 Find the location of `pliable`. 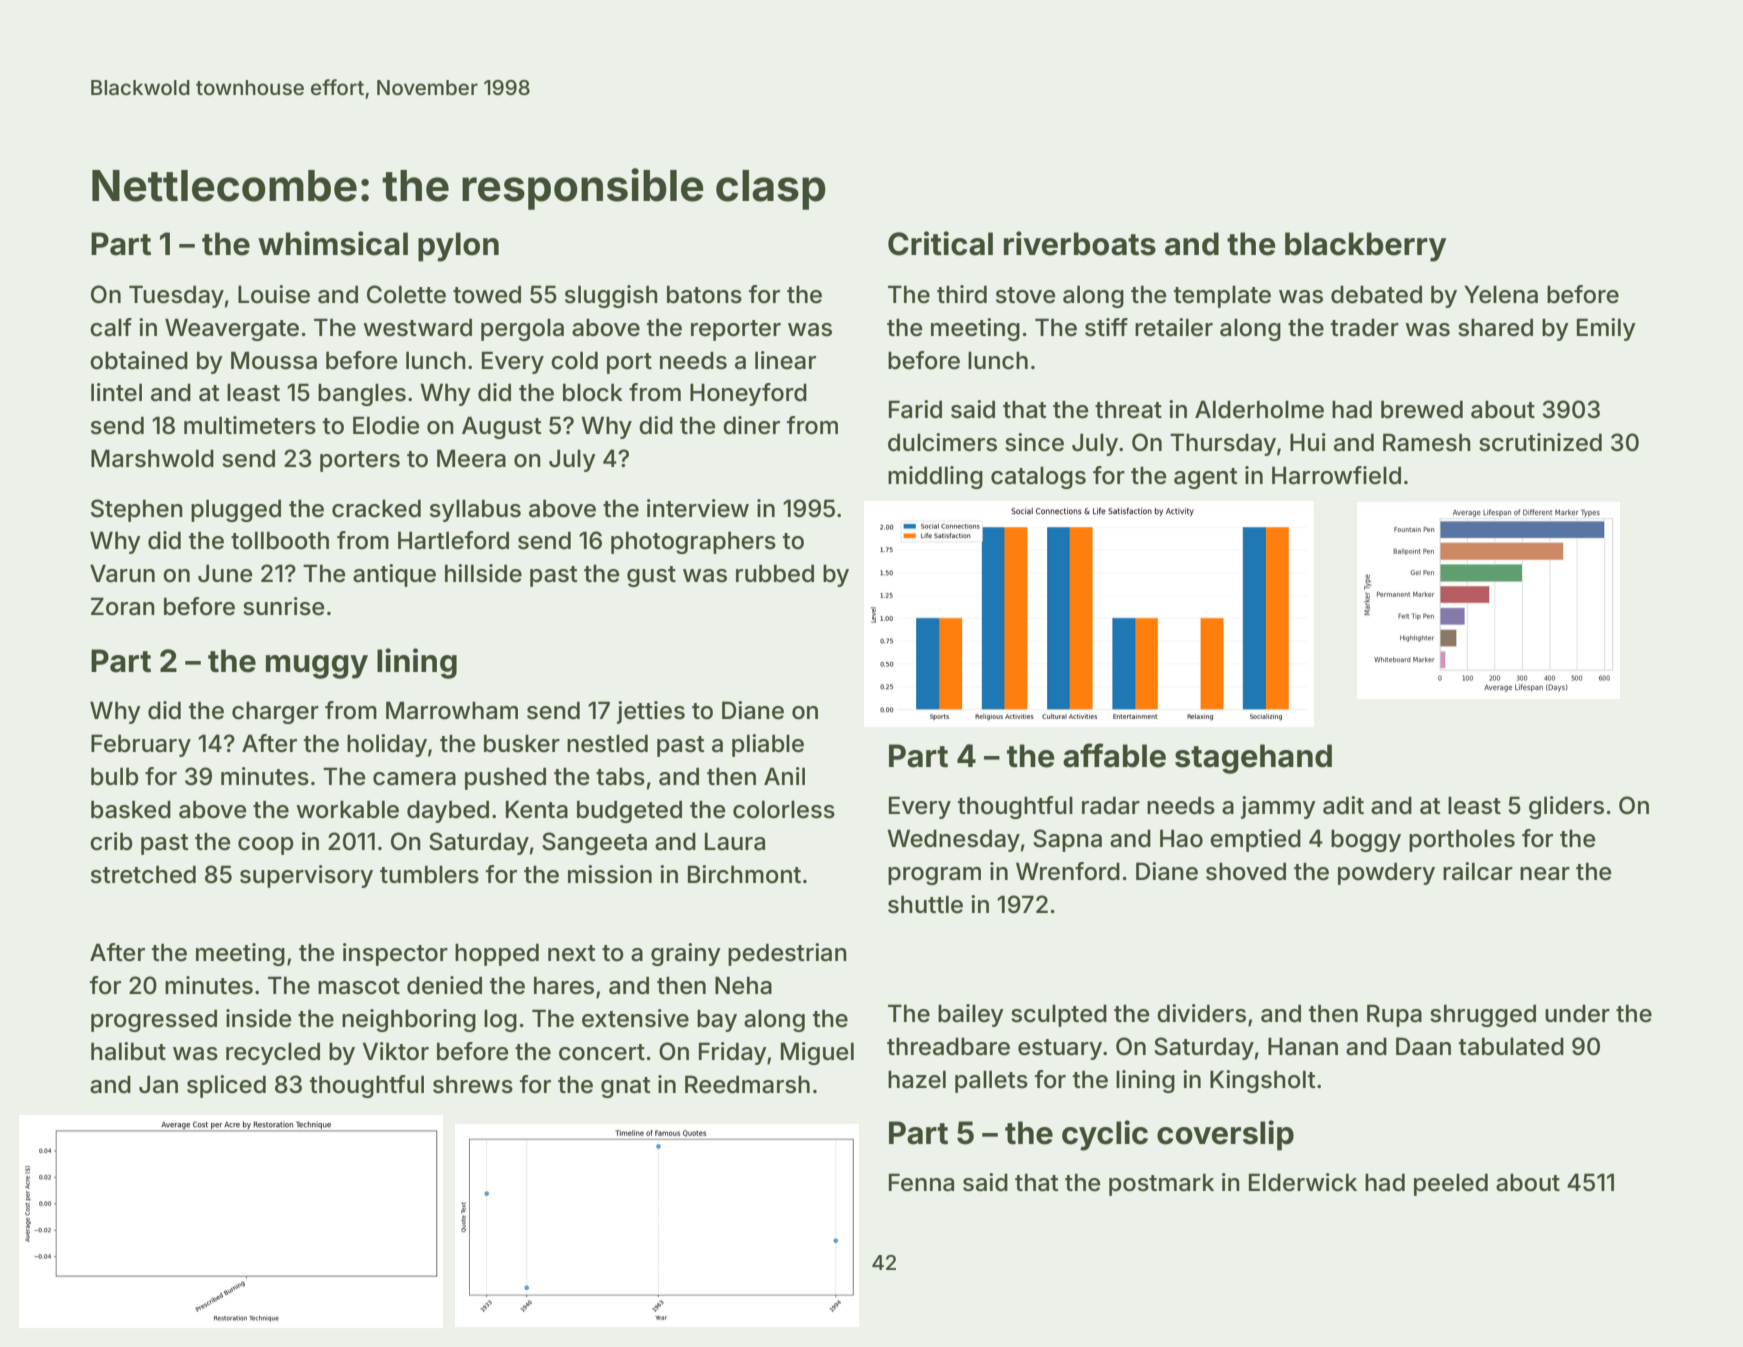

pliable is located at coordinates (768, 745).
